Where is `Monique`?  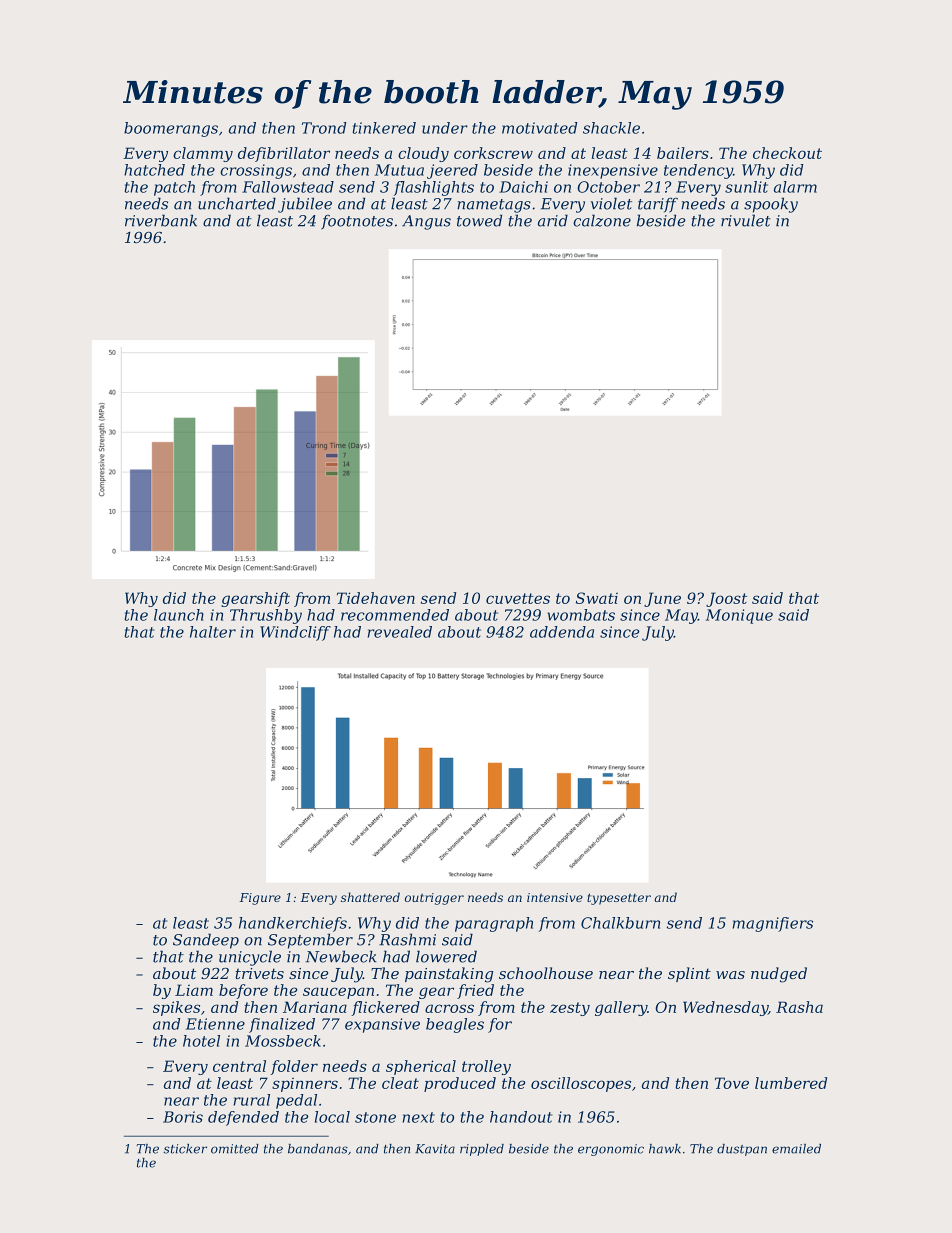 Monique is located at coordinates (739, 616).
